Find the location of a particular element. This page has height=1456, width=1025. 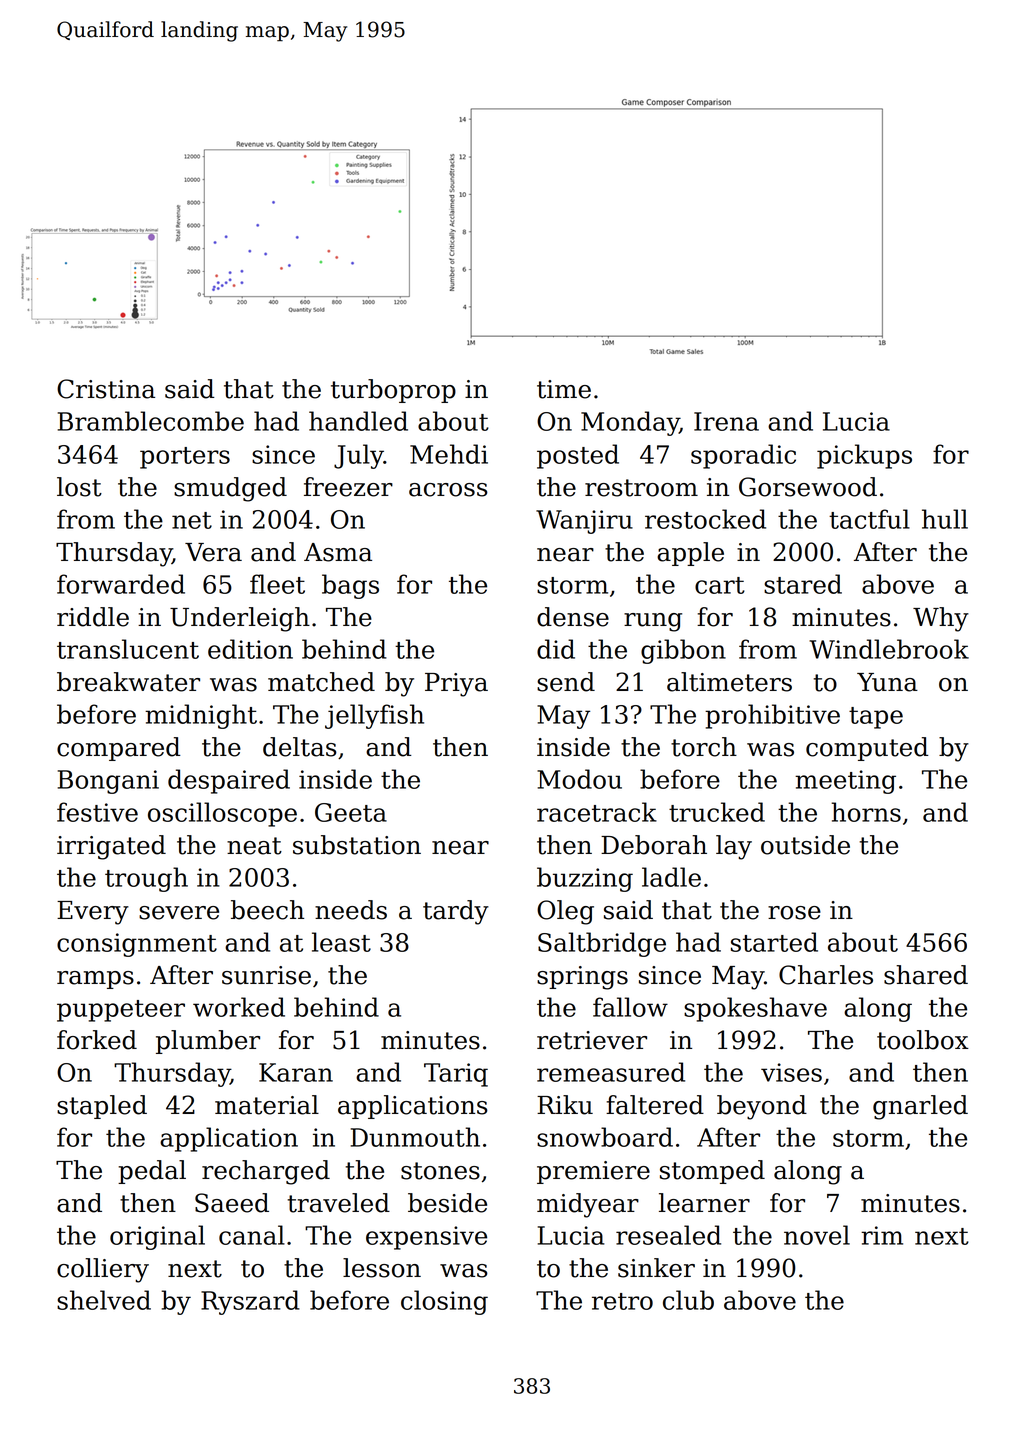

stones is located at coordinates (440, 1171).
